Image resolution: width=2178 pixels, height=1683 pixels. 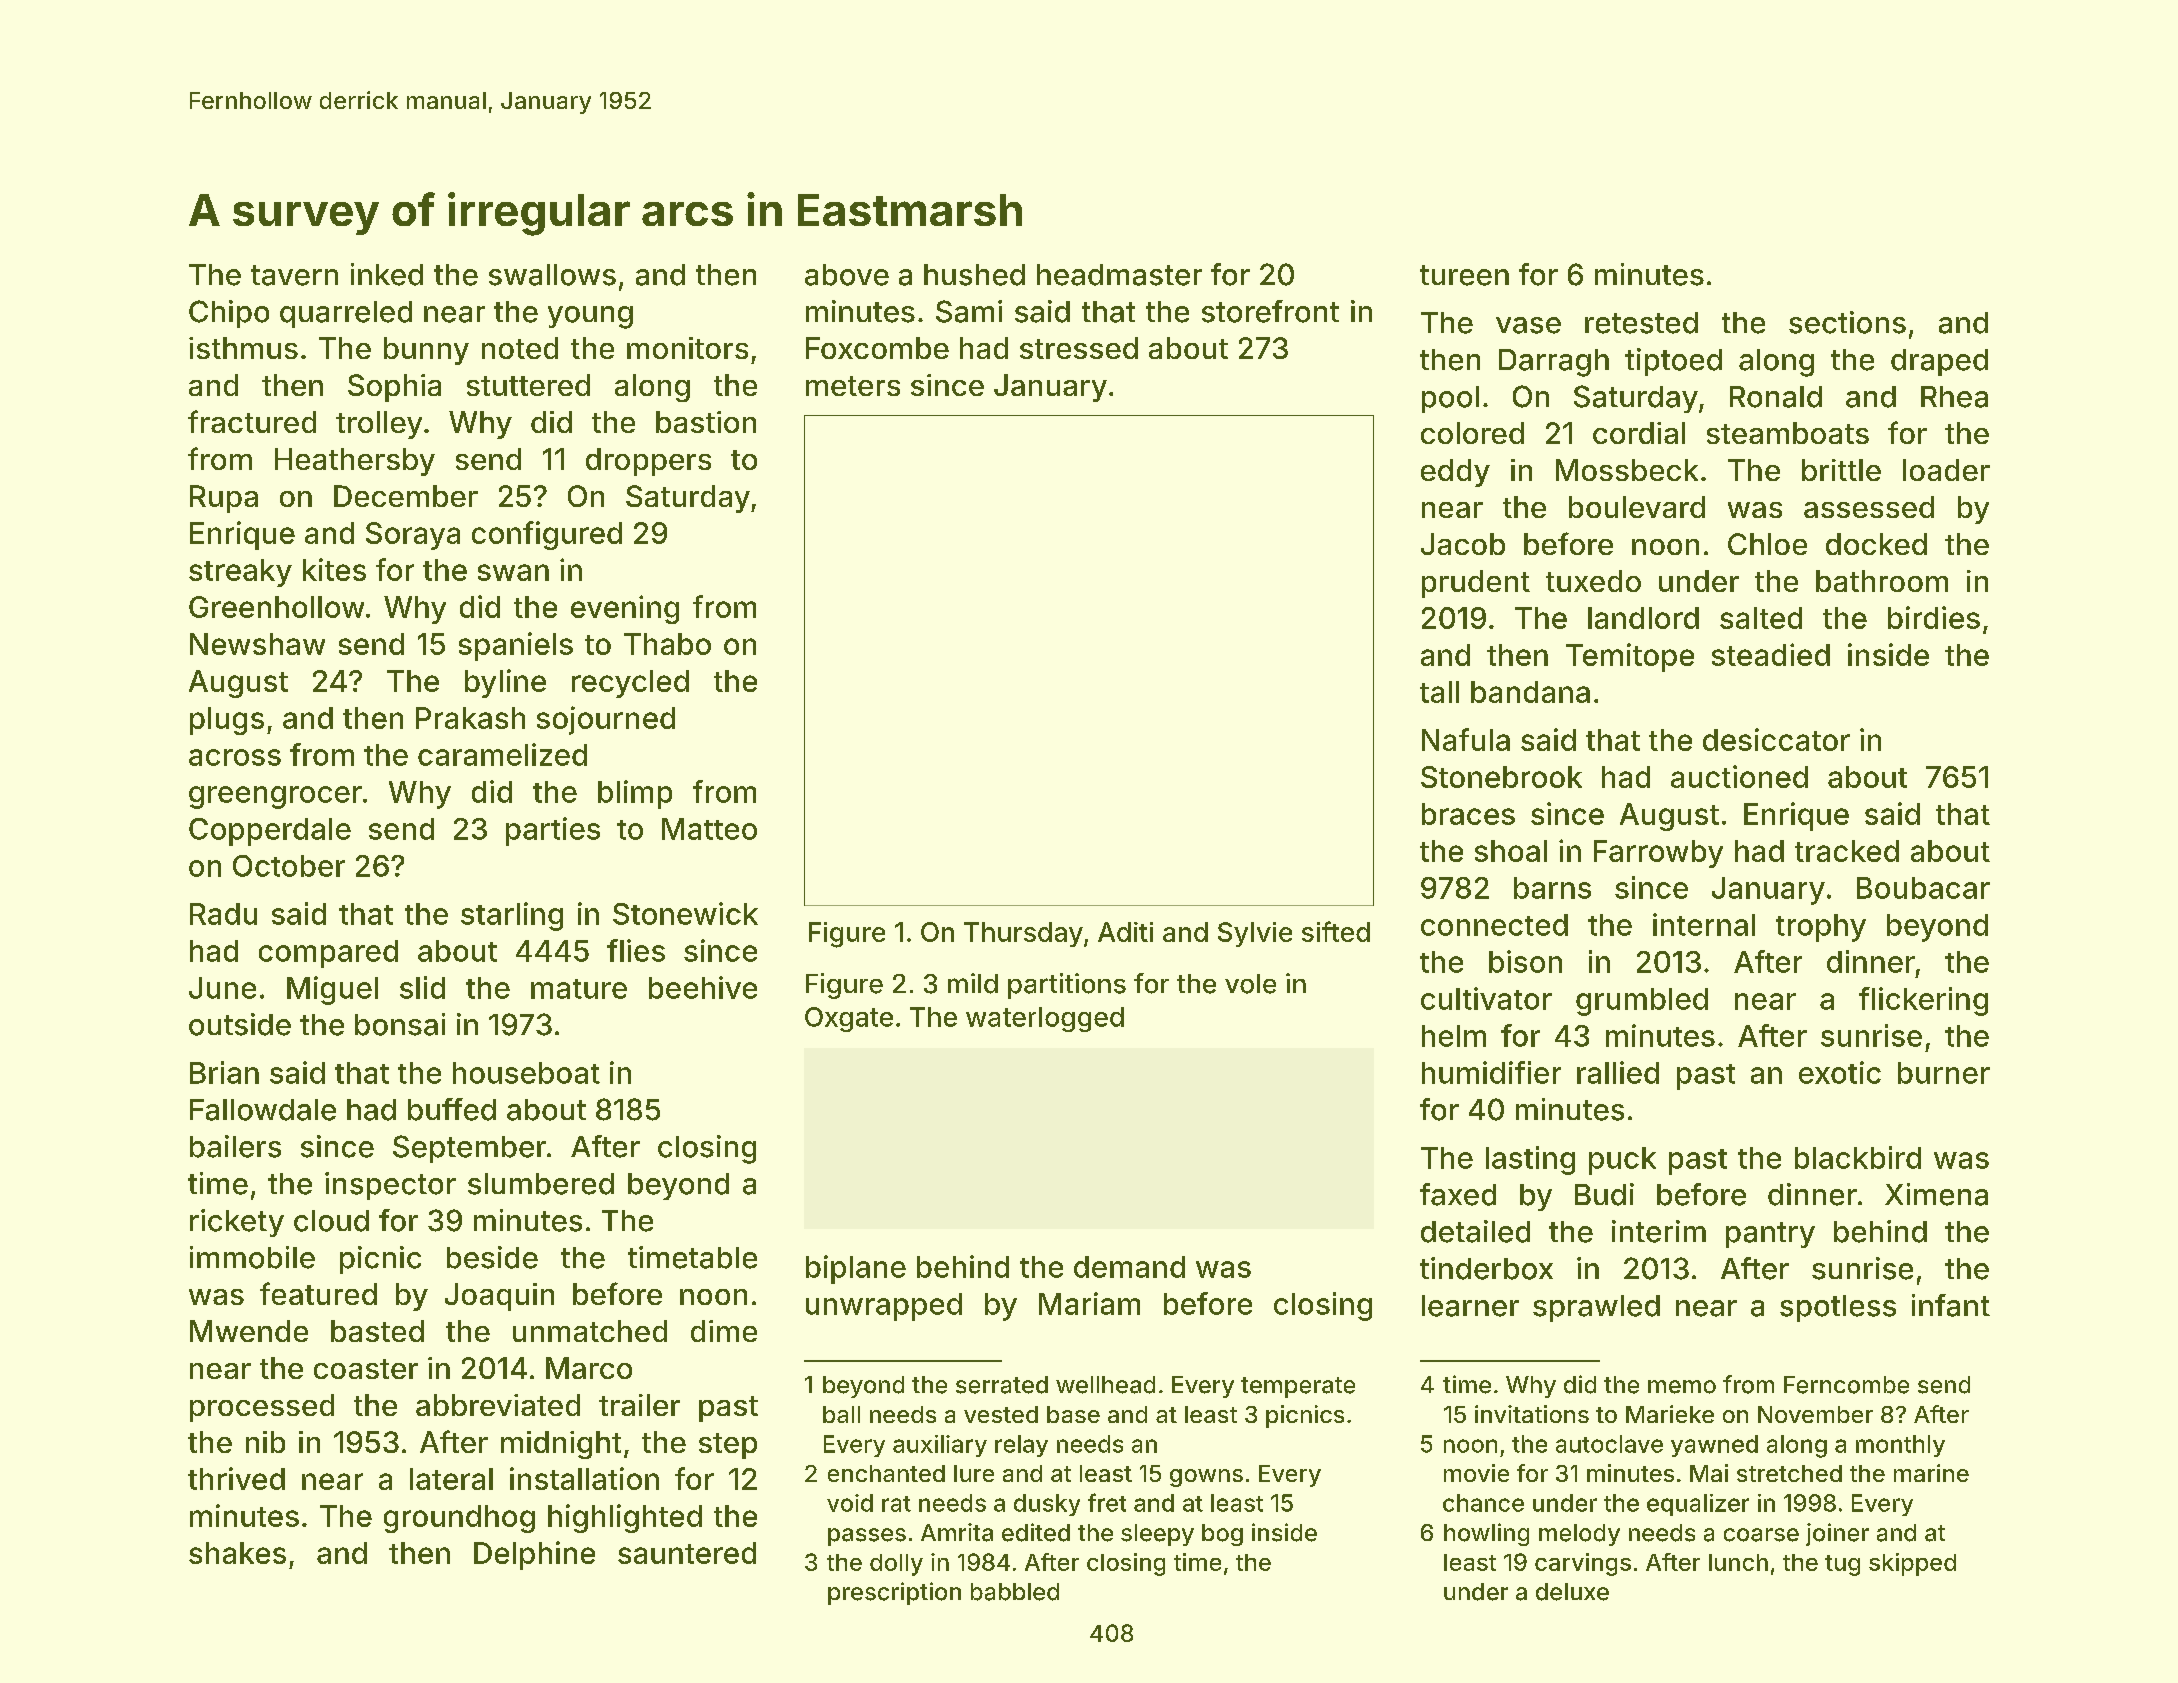 I want to click on Nafula, so click(x=1466, y=739).
